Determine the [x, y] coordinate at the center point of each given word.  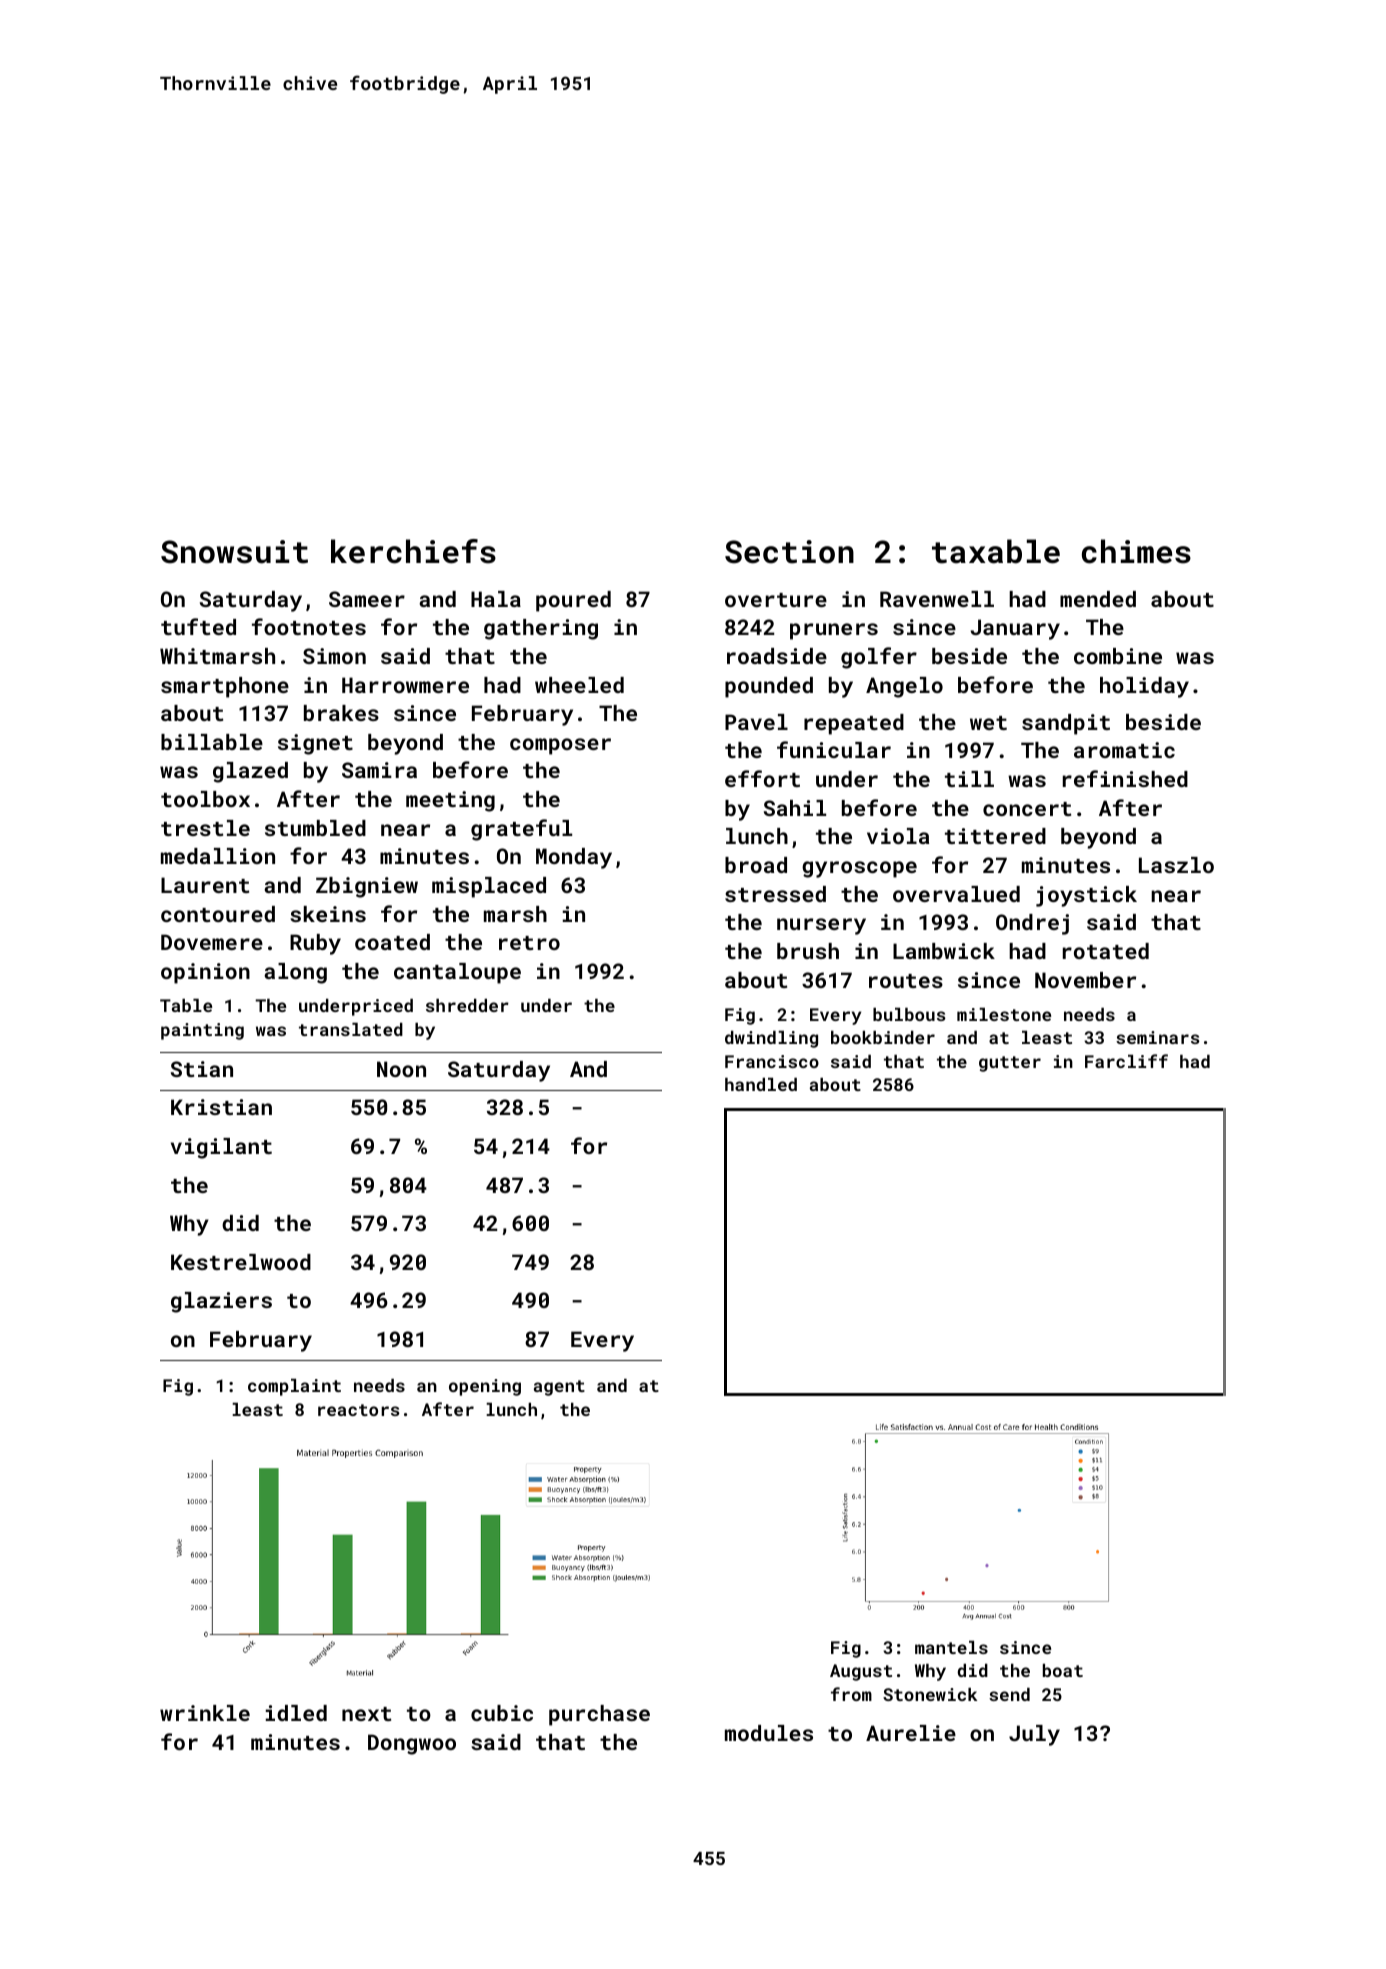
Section [789, 552]
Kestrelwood [241, 1262]
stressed [775, 894]
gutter [1010, 1064]
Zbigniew [367, 887]
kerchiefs [413, 551]
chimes [1136, 551]
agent [559, 1388]
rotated [1106, 951]
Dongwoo [412, 1744]
